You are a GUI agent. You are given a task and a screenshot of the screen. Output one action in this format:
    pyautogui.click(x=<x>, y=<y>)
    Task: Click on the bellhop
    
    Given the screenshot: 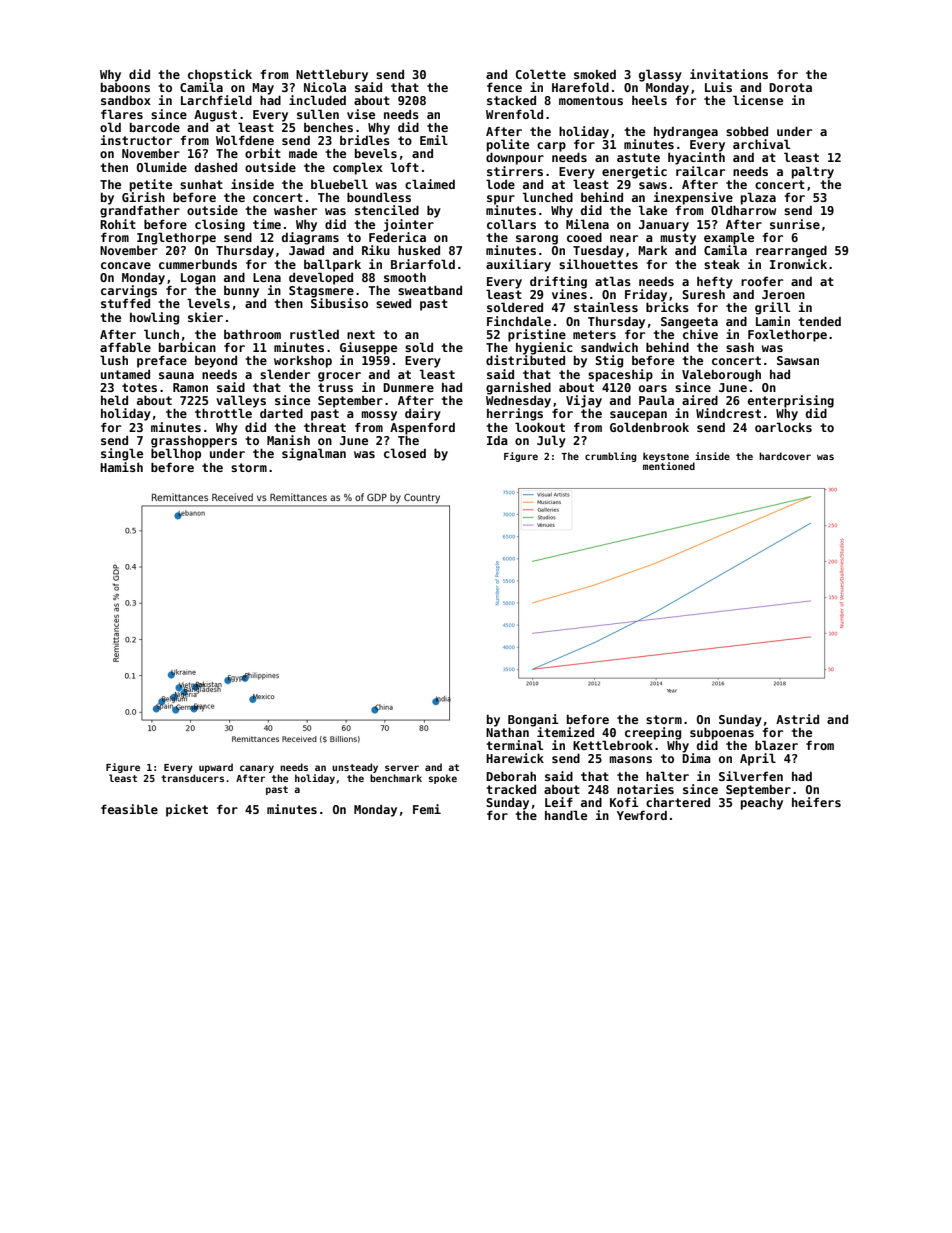 What is the action you would take?
    pyautogui.click(x=176, y=454)
